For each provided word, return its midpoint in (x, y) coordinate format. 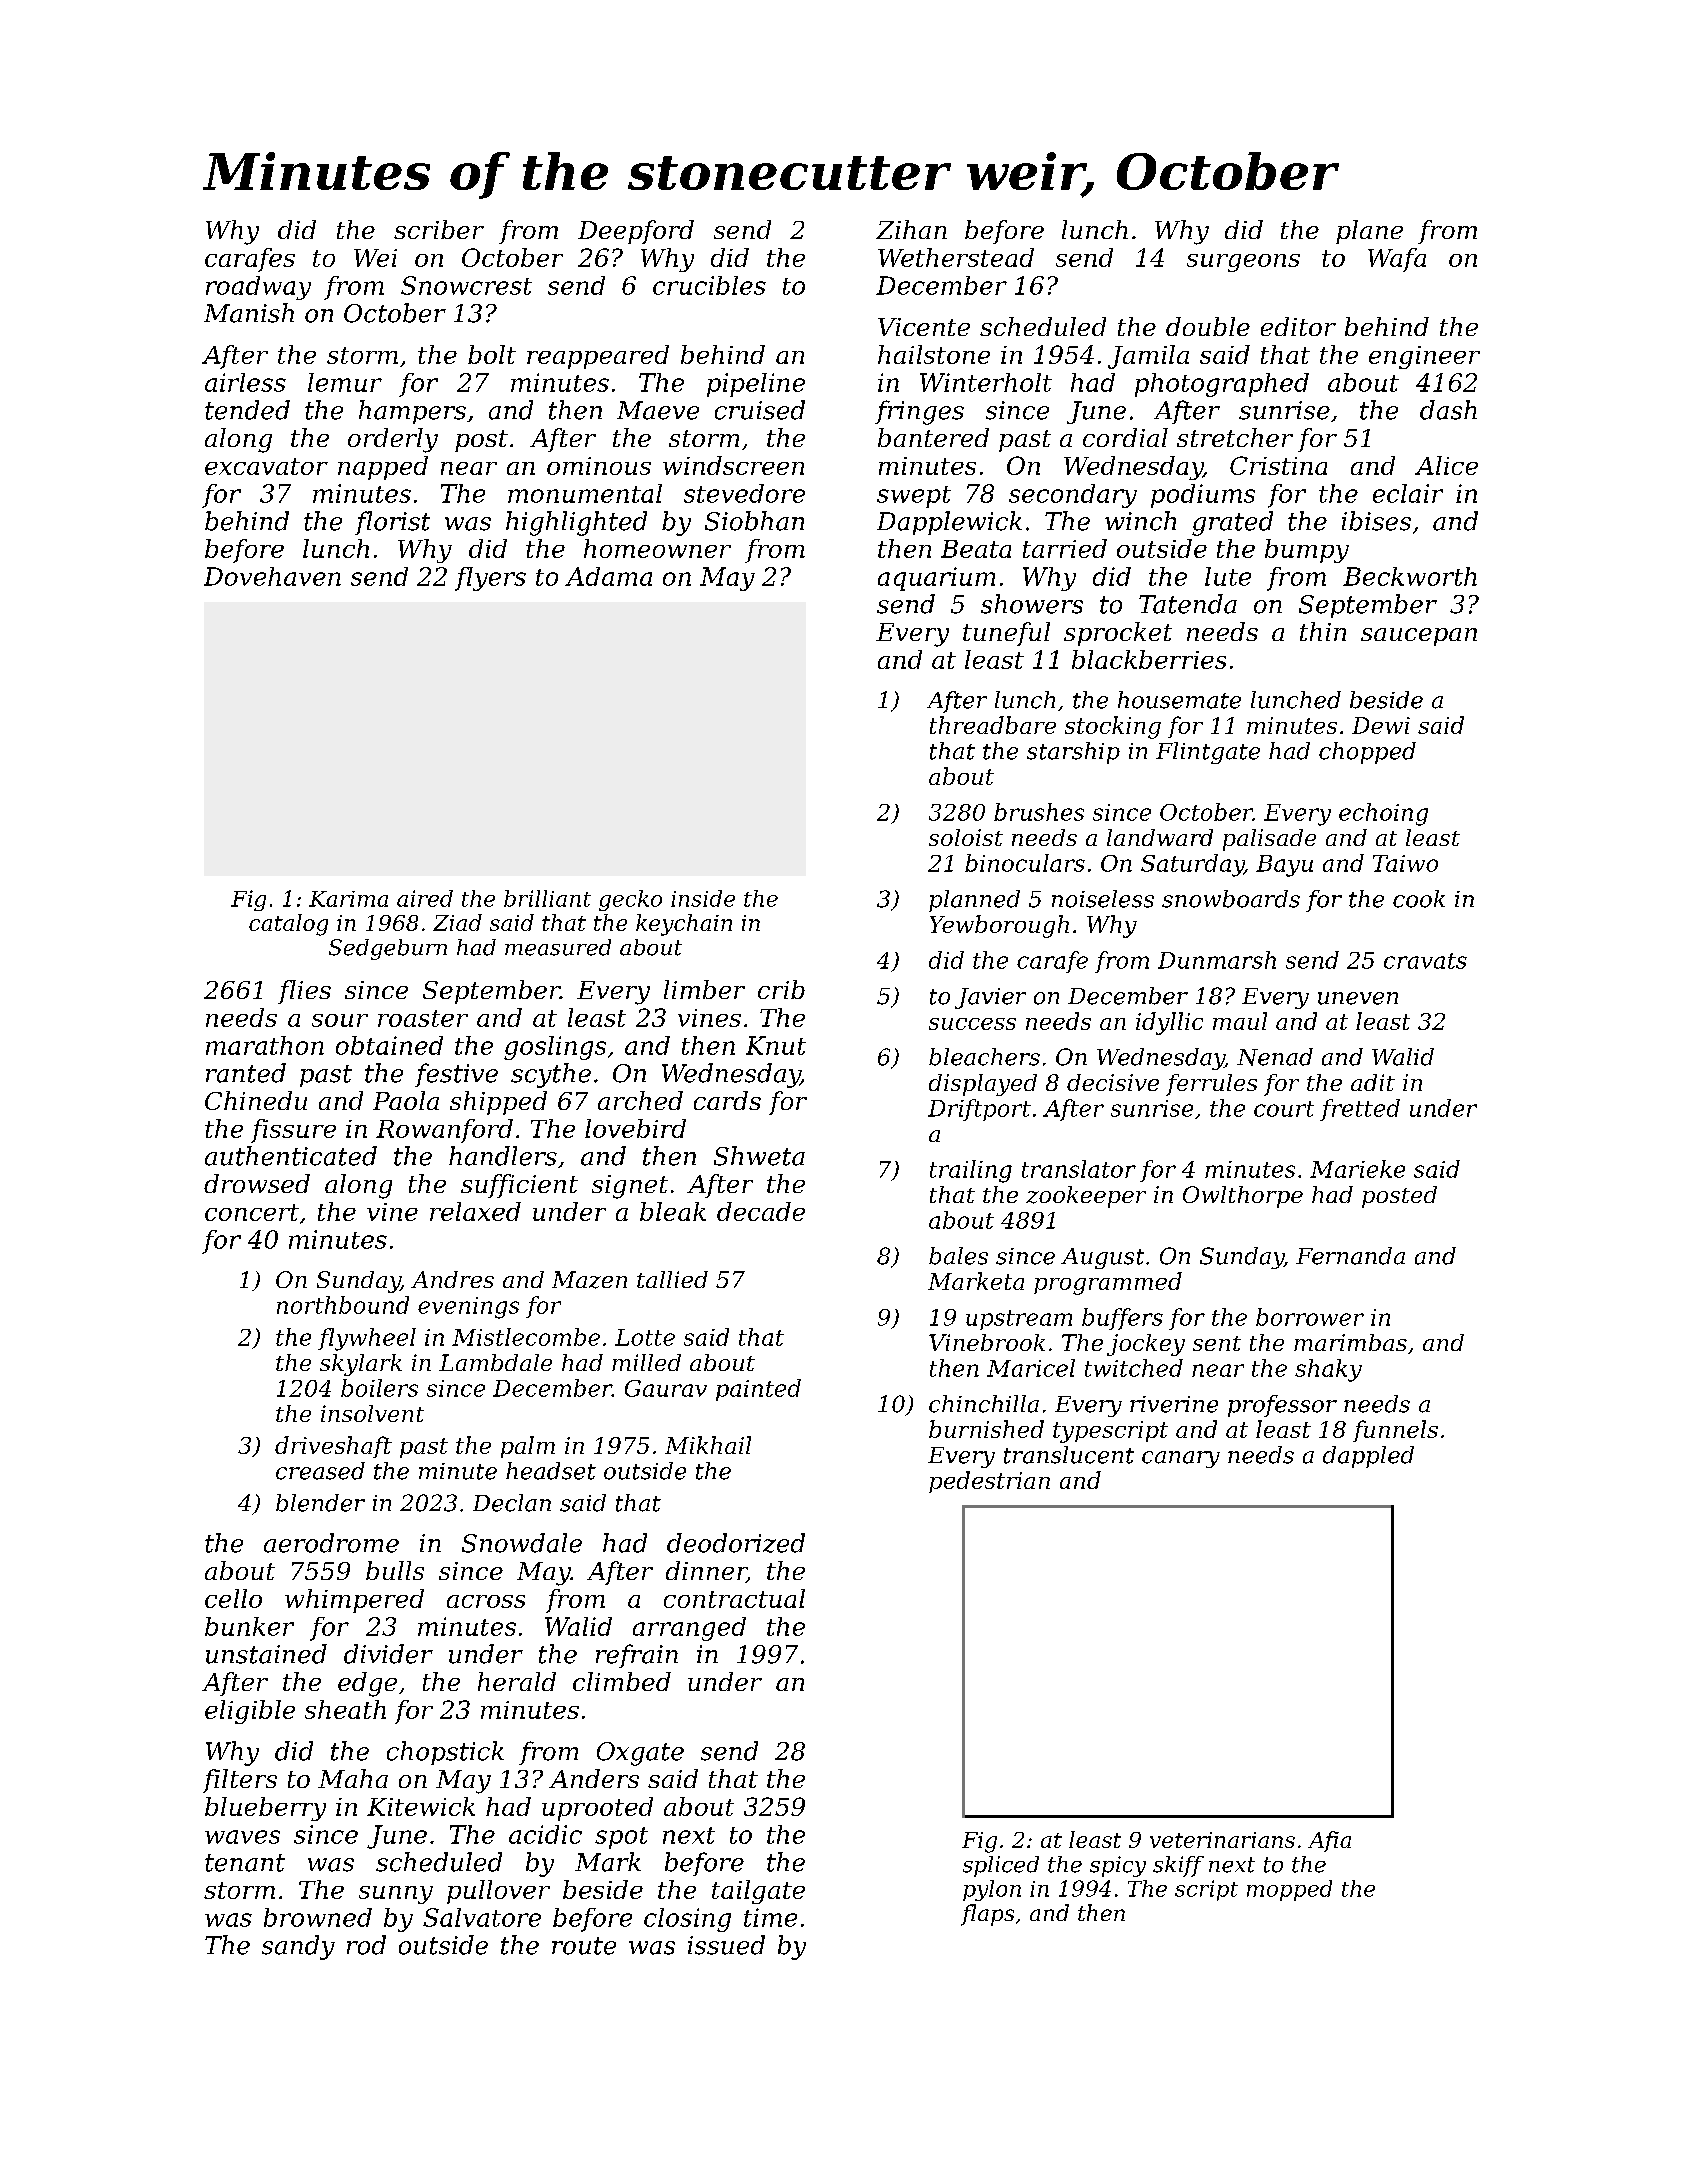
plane (1369, 232)
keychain (684, 925)
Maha (353, 1778)
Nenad (1275, 1057)
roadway (258, 288)
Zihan (911, 229)
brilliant (547, 898)
